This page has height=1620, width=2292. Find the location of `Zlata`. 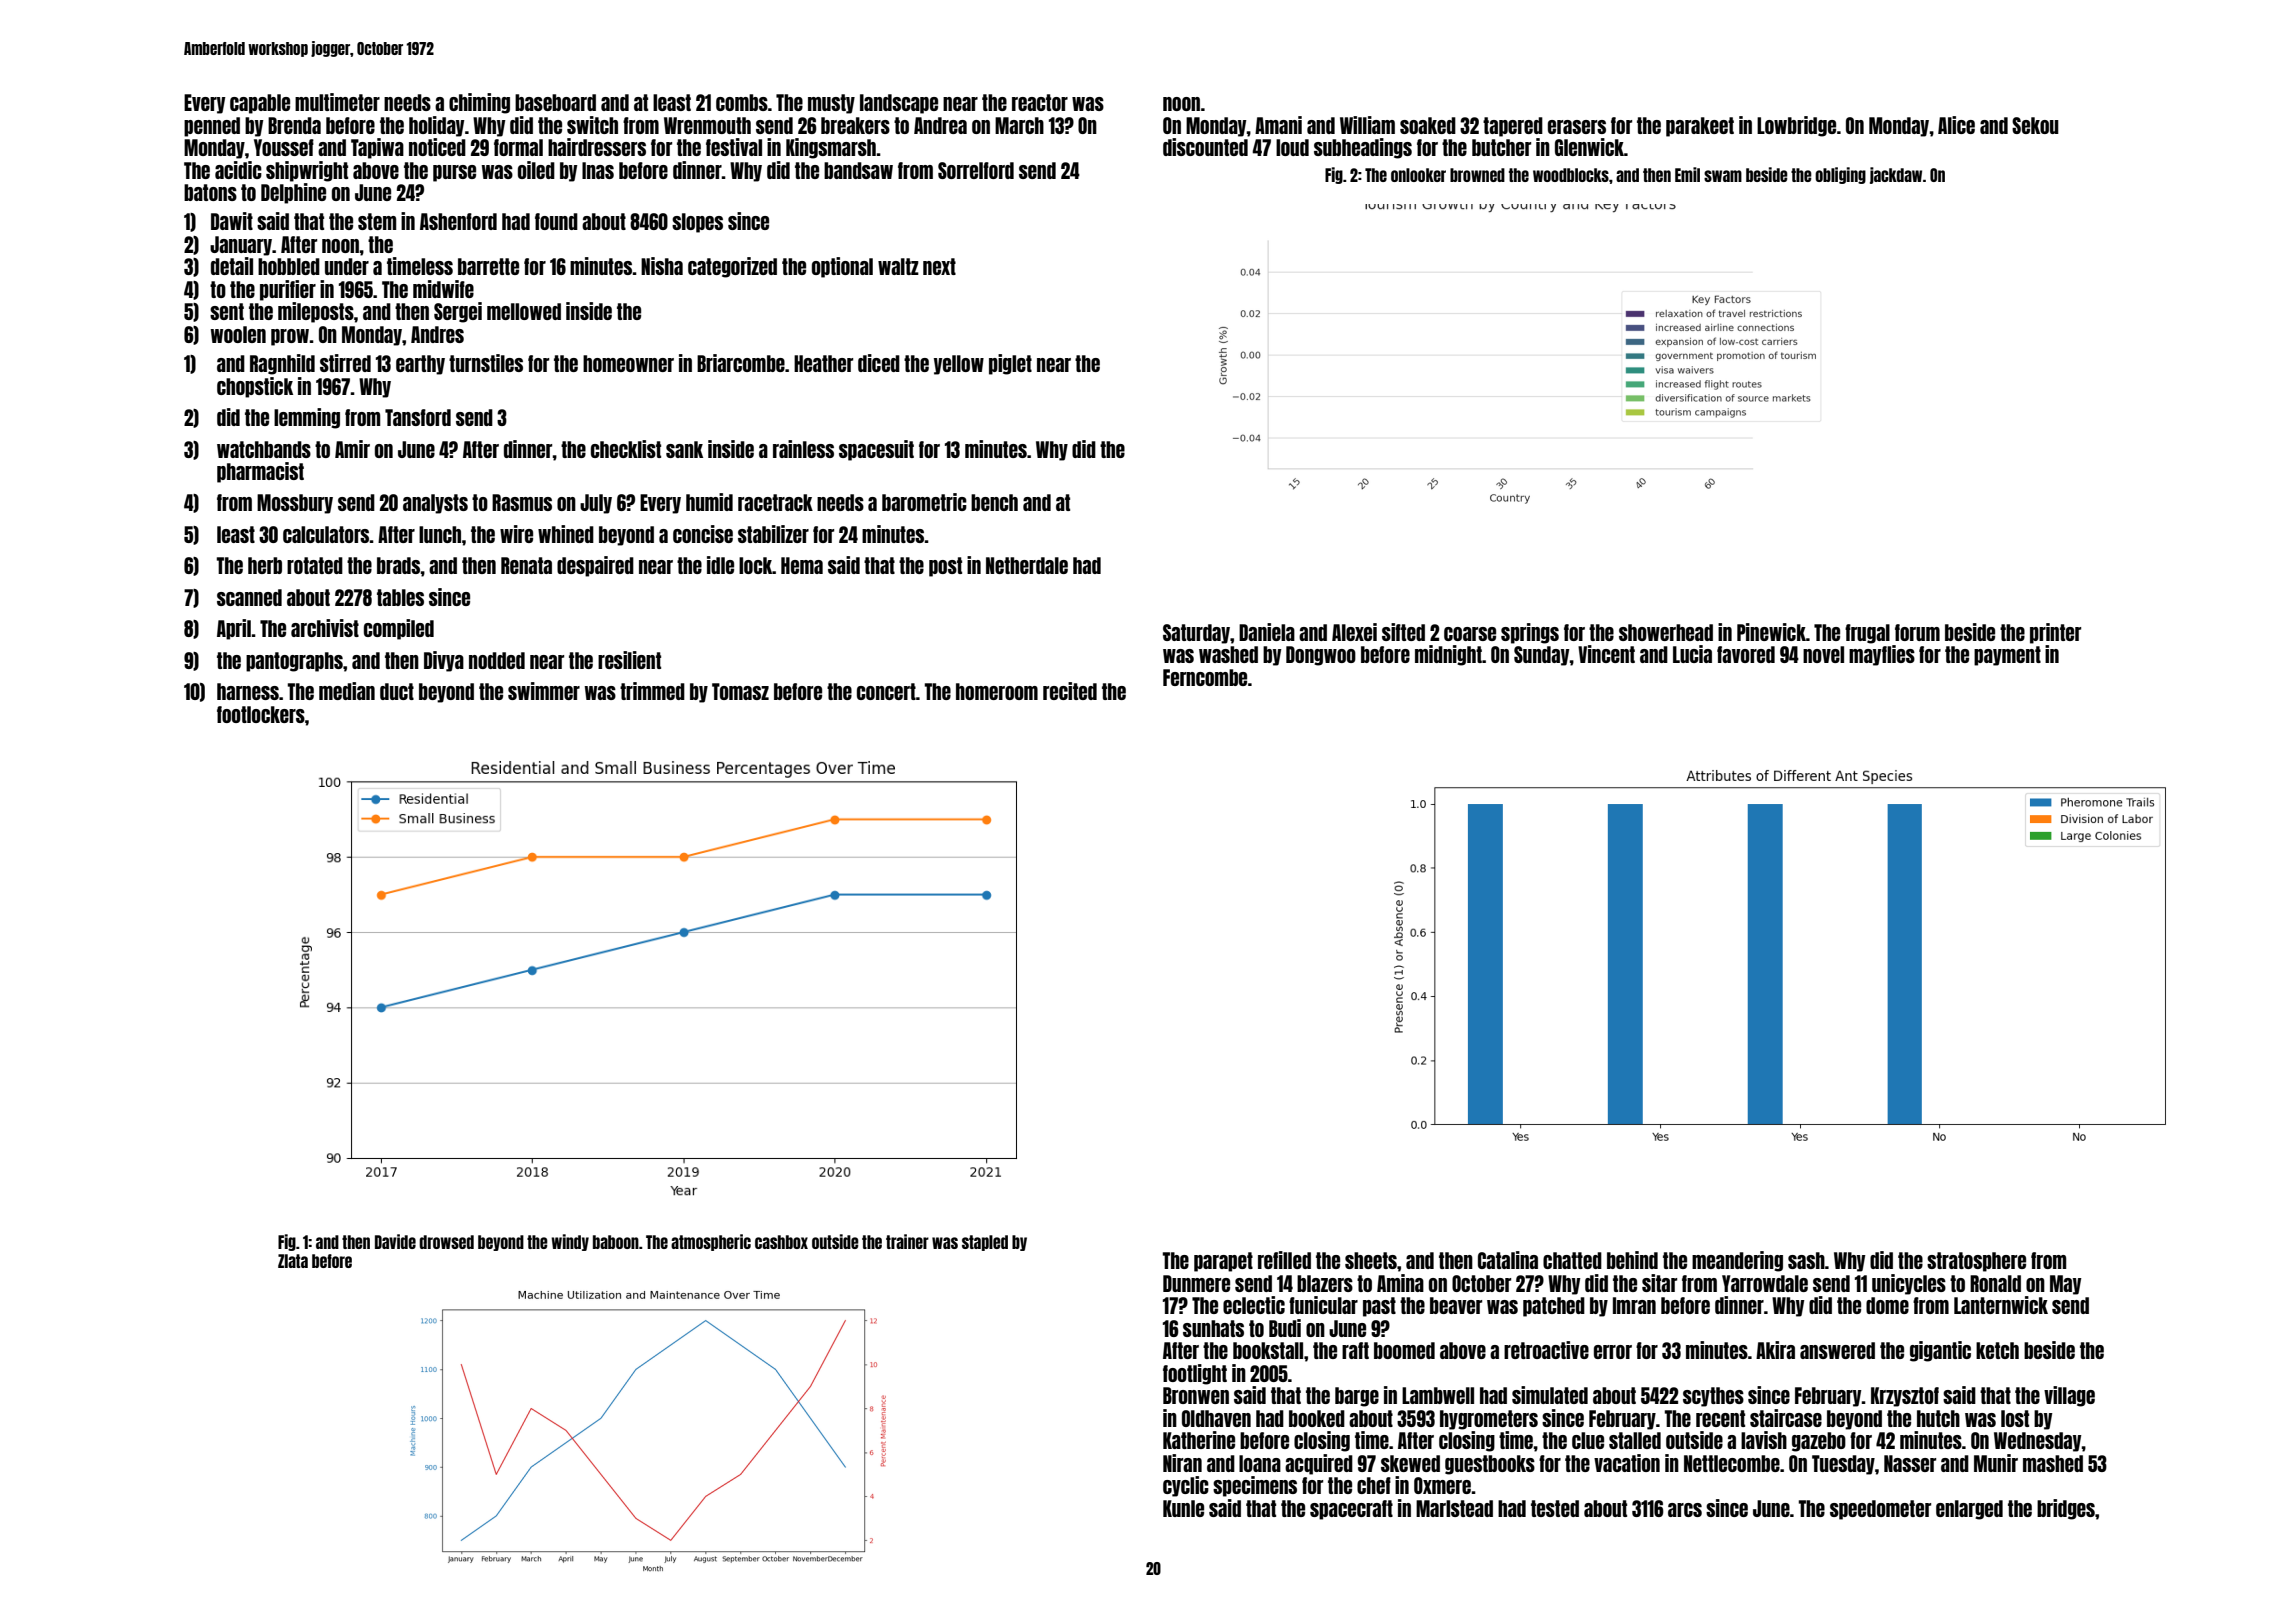

Zlata is located at coordinates (293, 1261).
